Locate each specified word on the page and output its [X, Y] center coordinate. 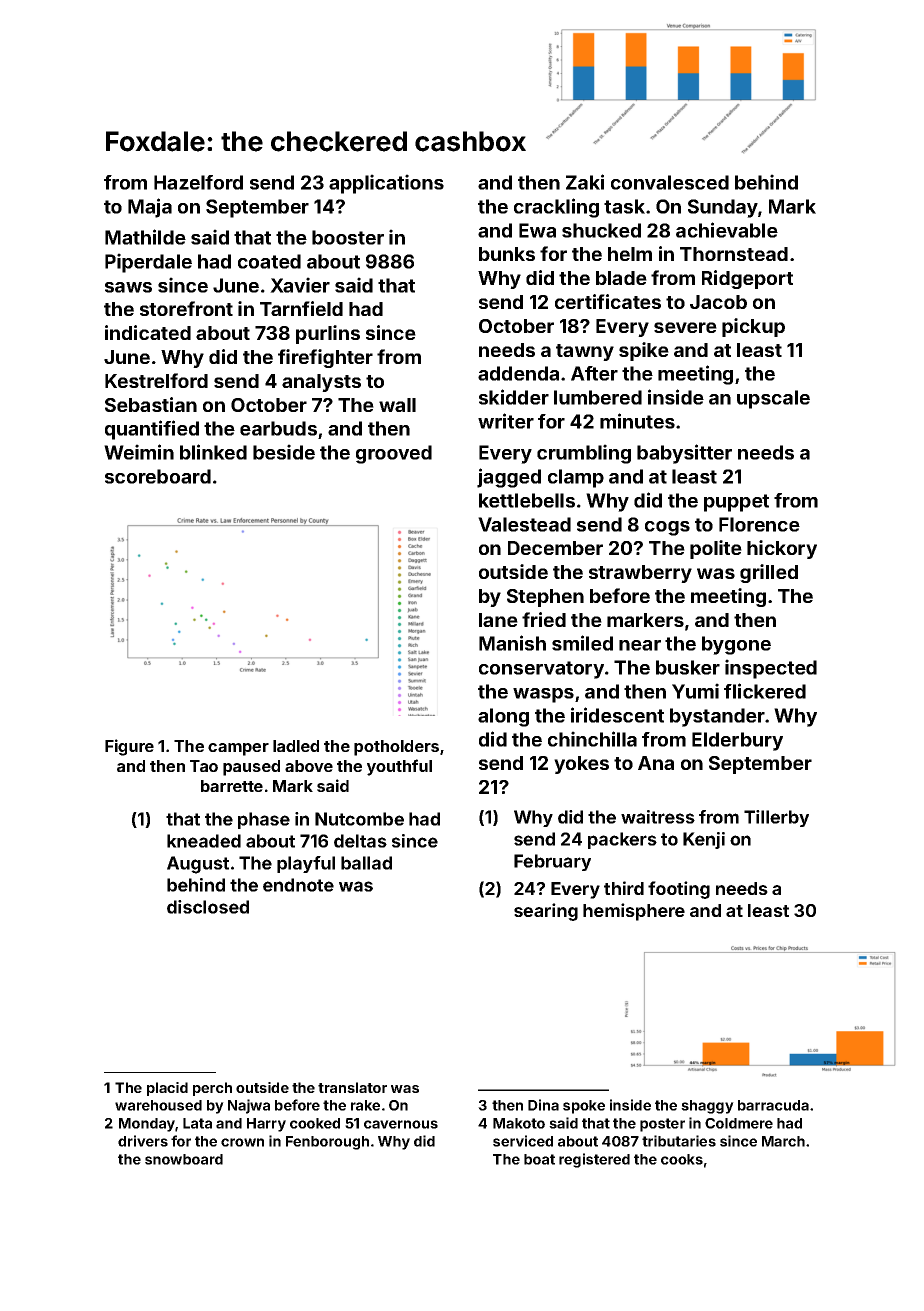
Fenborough [327, 1143]
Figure [129, 747]
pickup [753, 327]
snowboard [184, 1159]
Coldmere [739, 1123]
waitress [658, 817]
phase [264, 820]
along [503, 717]
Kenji [704, 840]
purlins [328, 334]
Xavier [300, 285]
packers [622, 840]
